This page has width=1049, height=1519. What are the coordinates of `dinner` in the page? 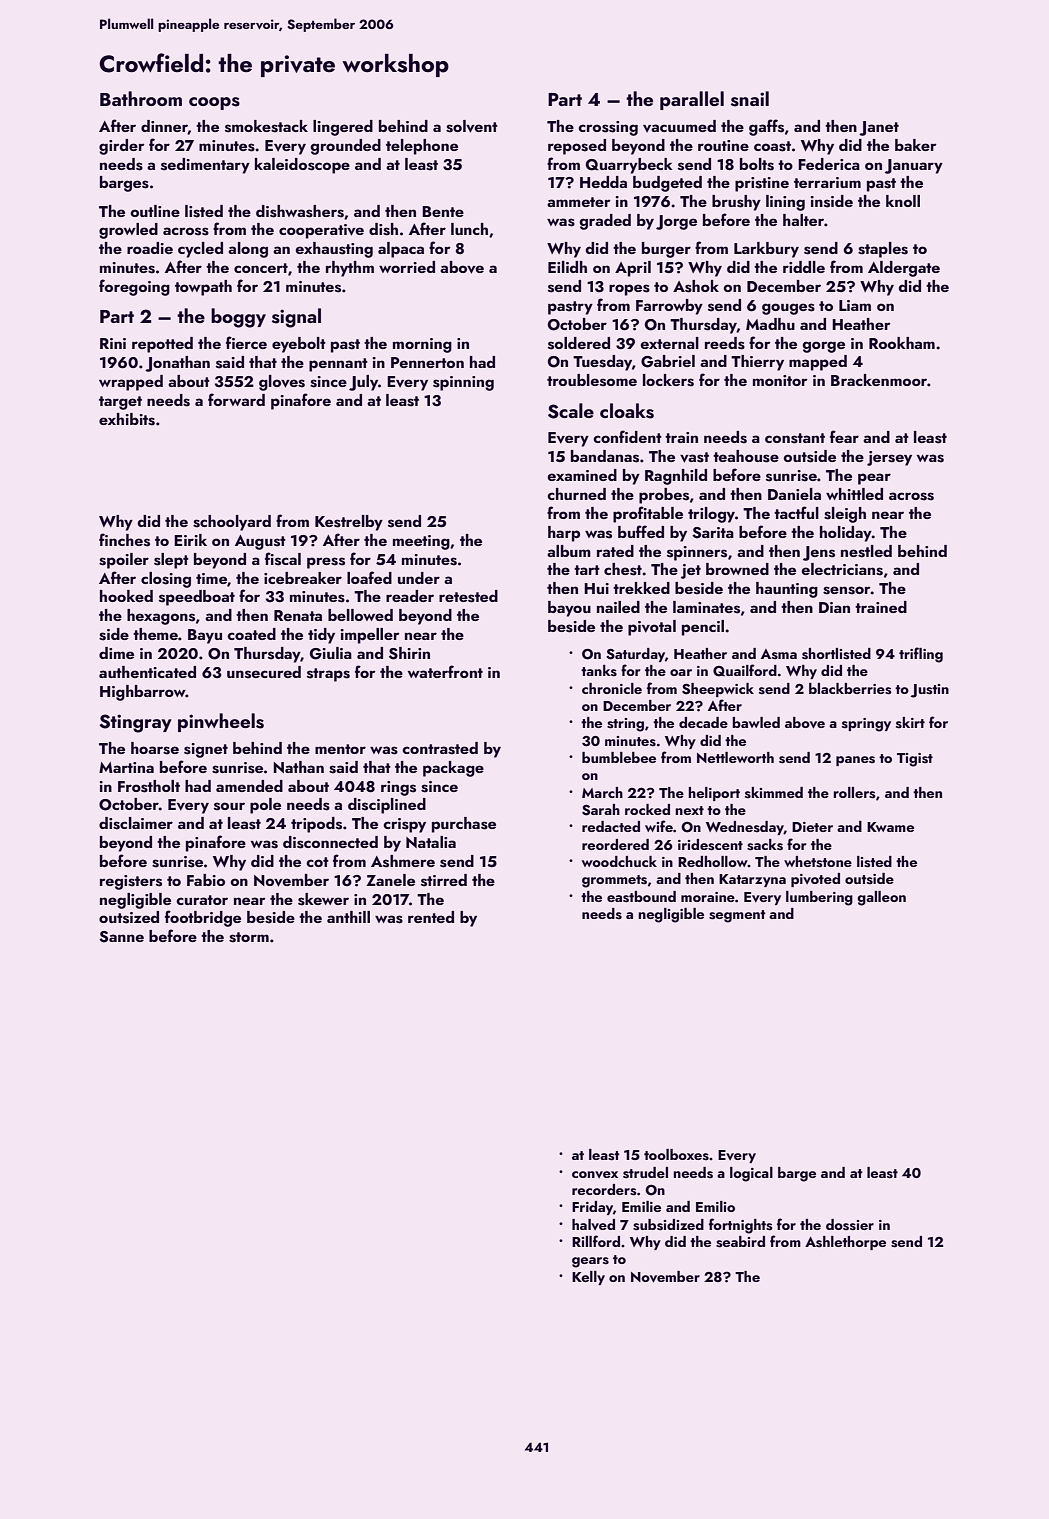 It's located at (164, 127).
